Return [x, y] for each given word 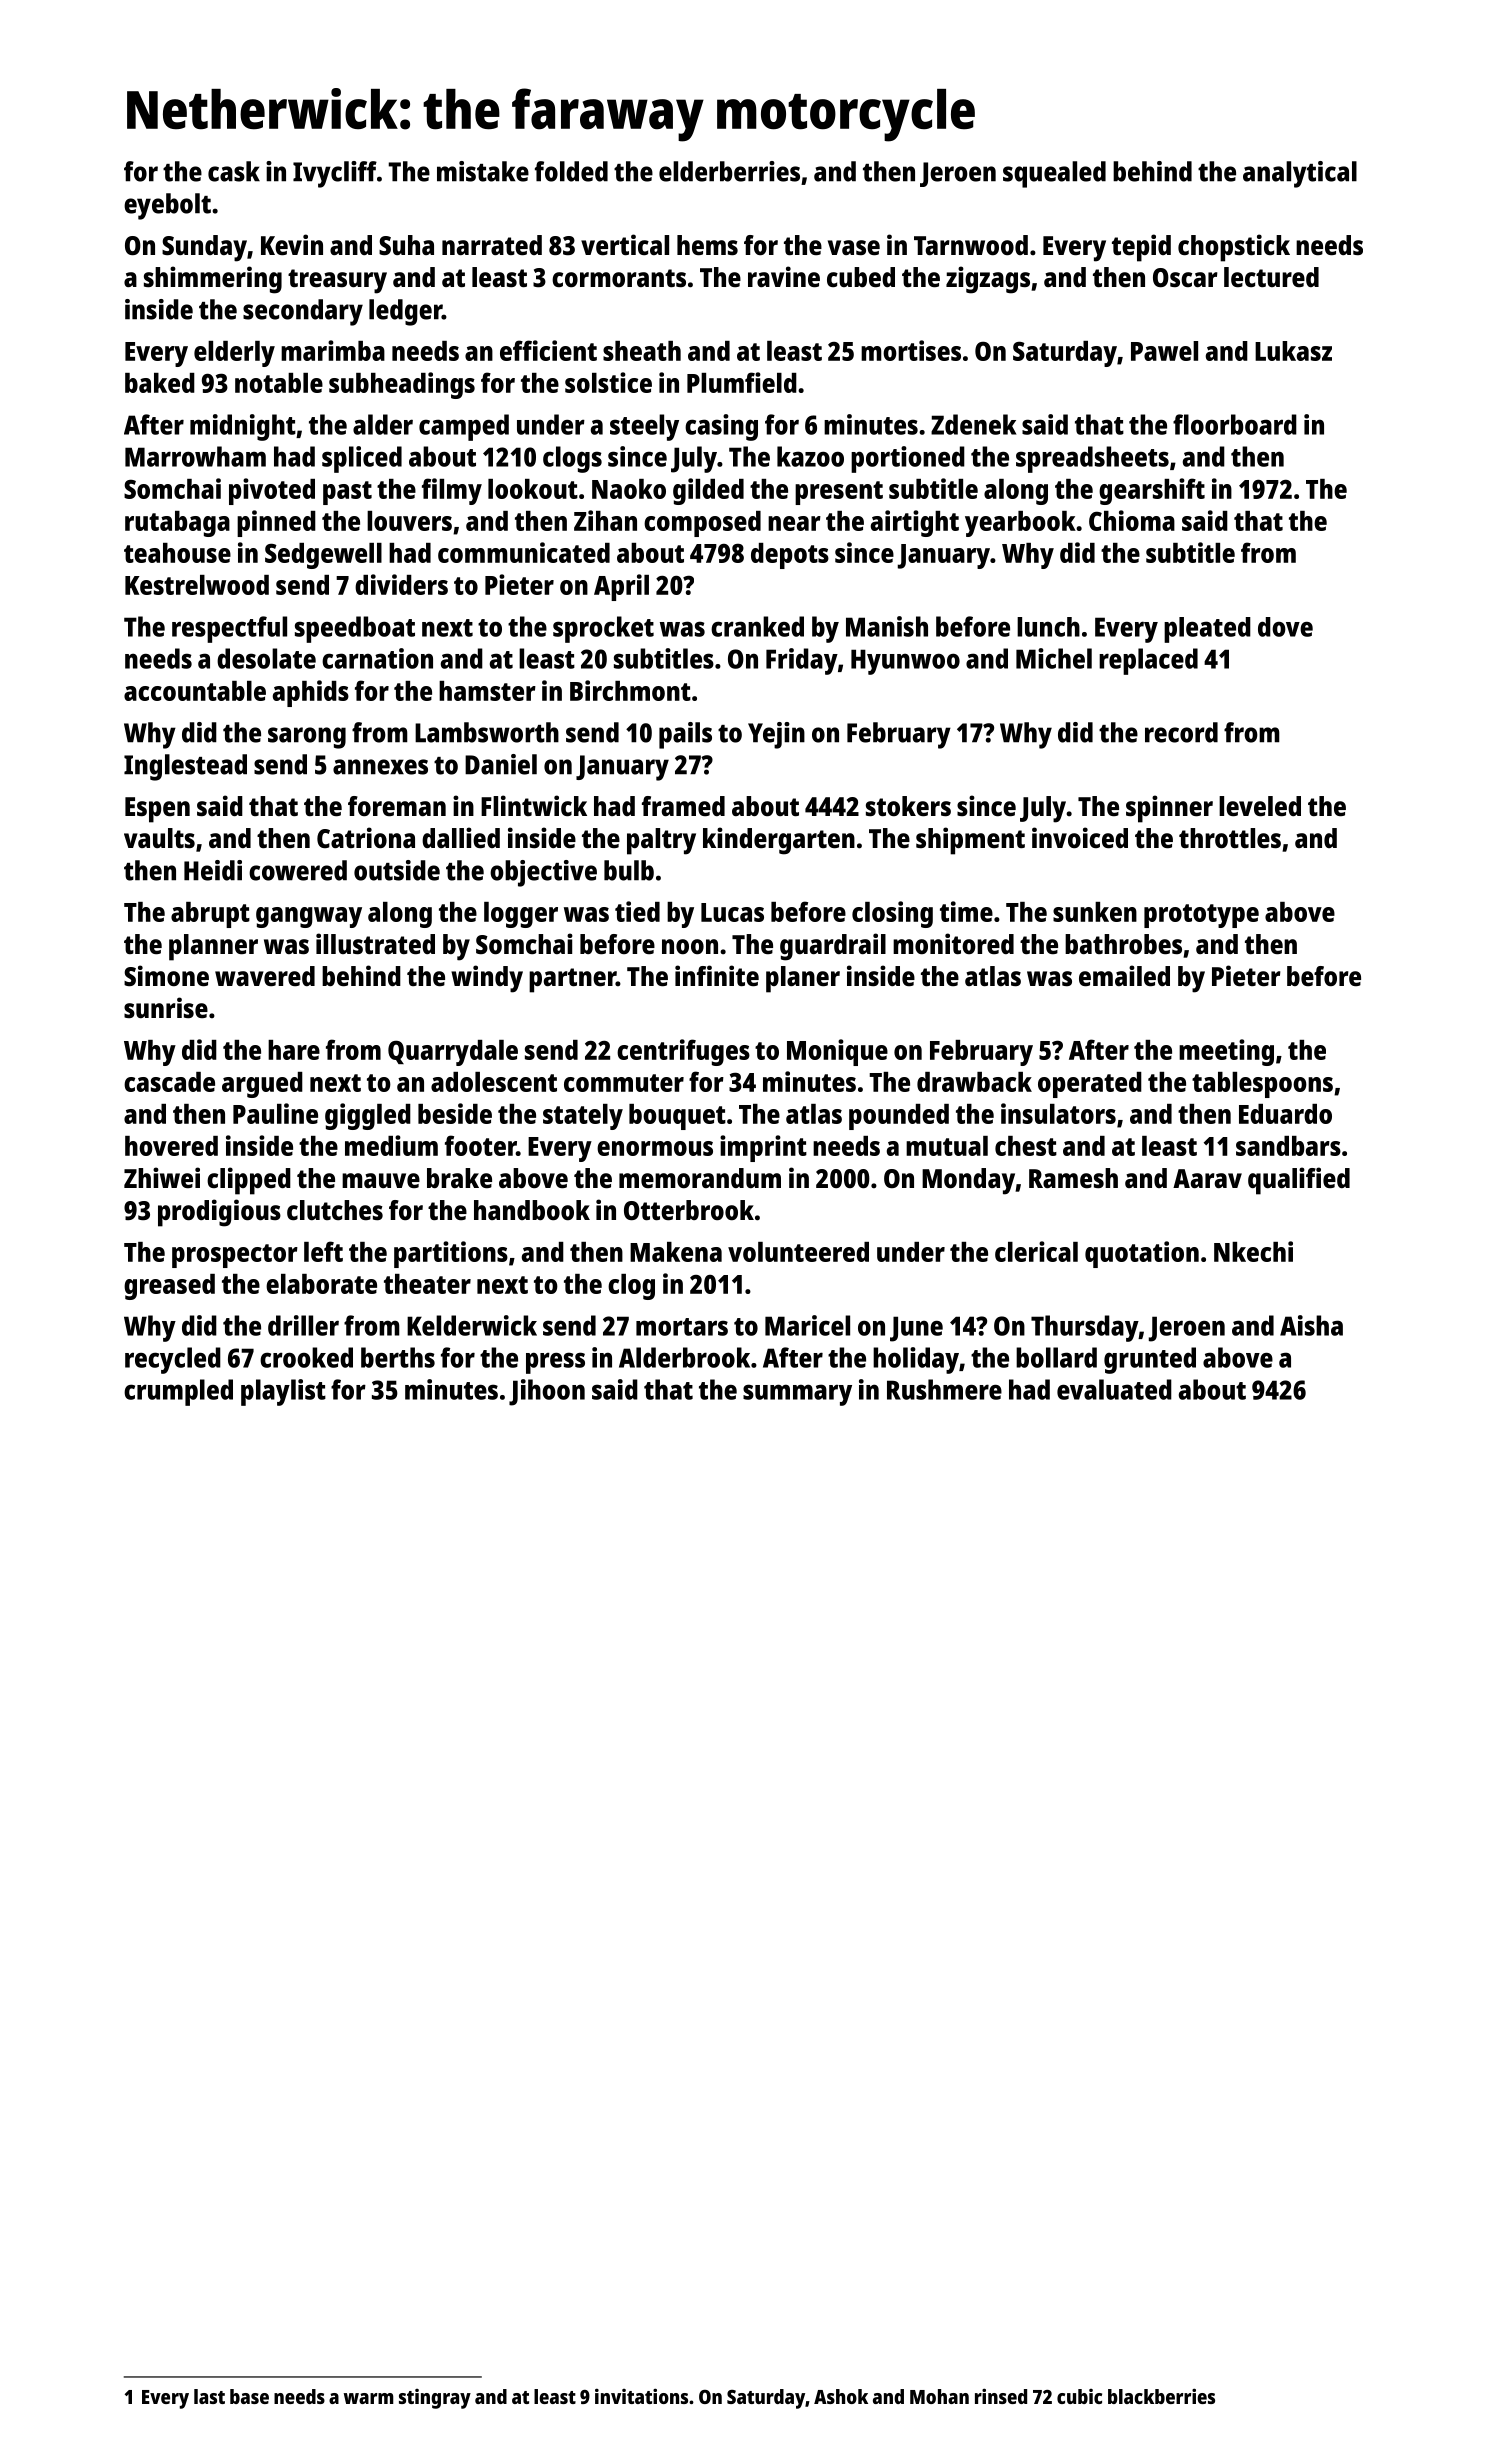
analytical [1300, 174]
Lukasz [1293, 351]
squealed [1054, 174]
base [249, 2396]
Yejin [776, 735]
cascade [169, 1082]
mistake [483, 171]
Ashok [841, 2396]
